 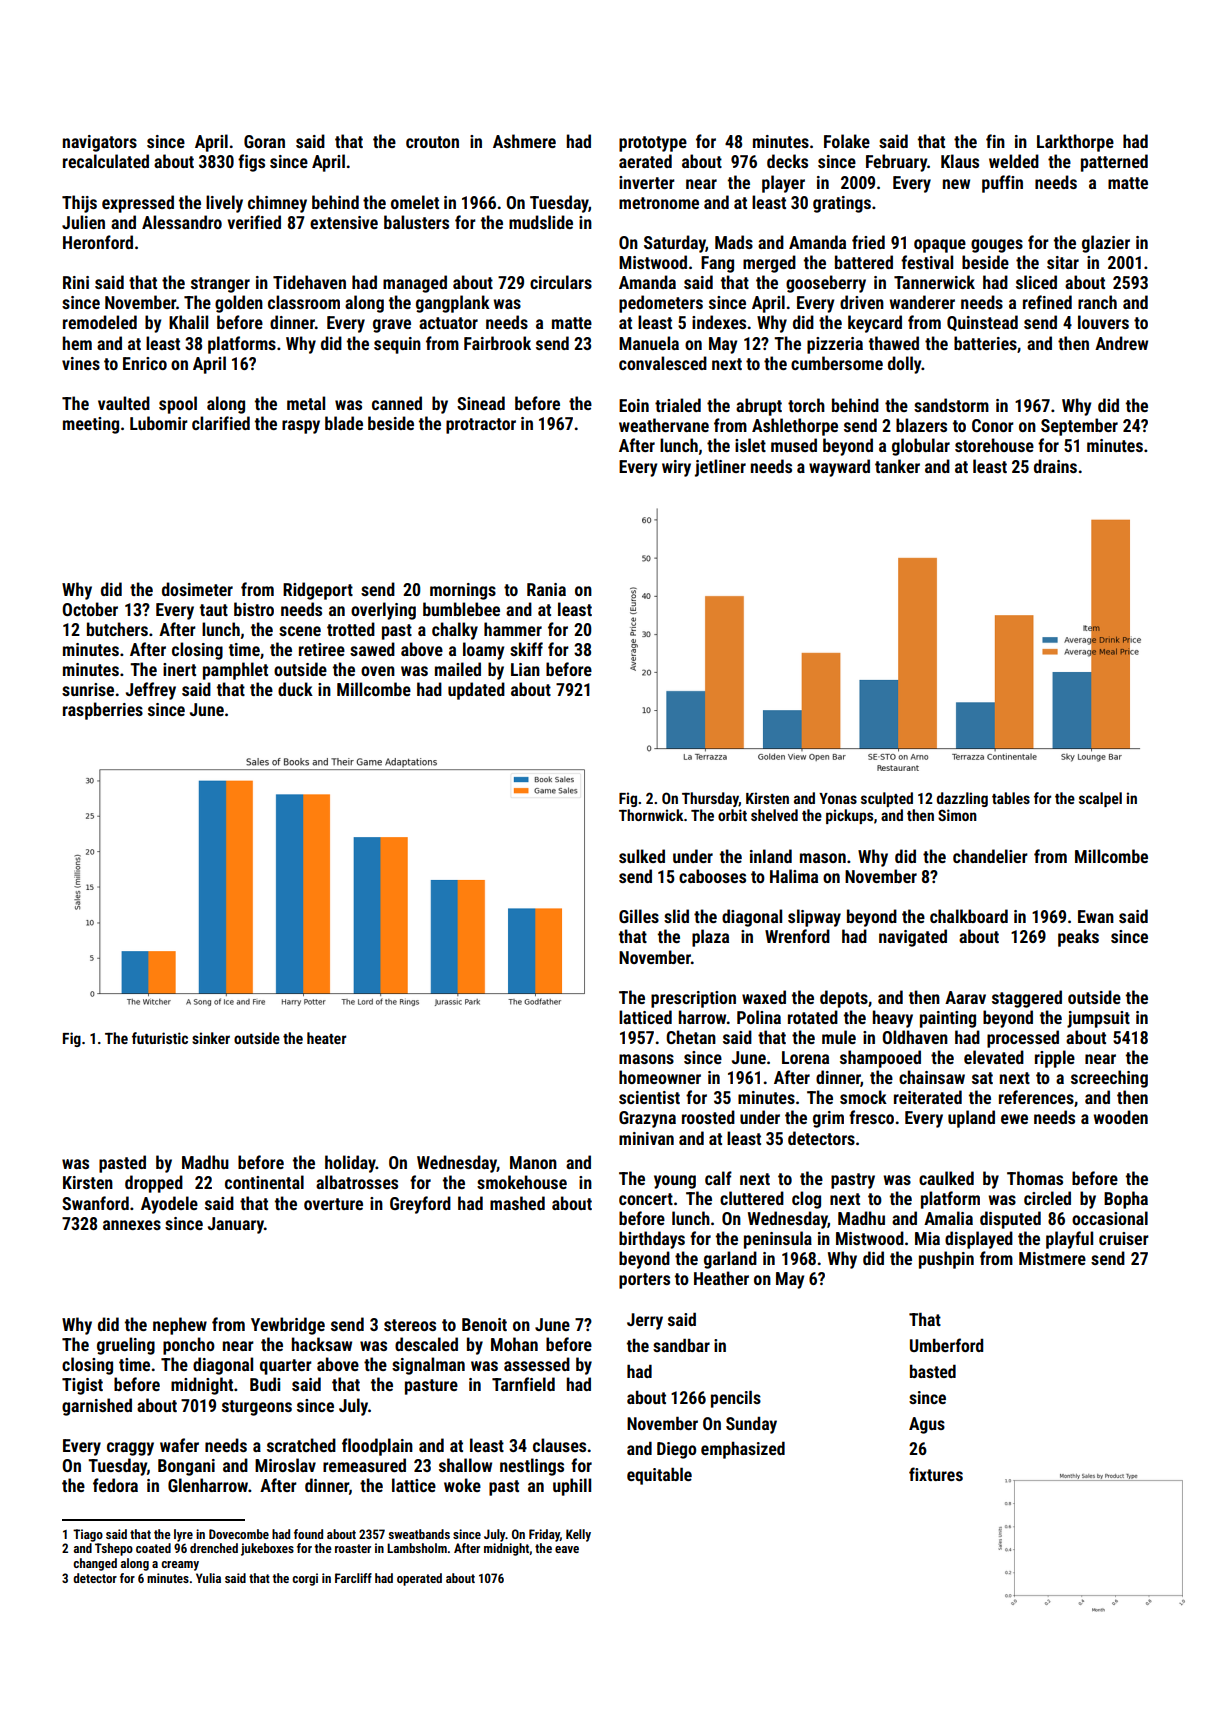 I want to click on Agus, so click(x=927, y=1425).
